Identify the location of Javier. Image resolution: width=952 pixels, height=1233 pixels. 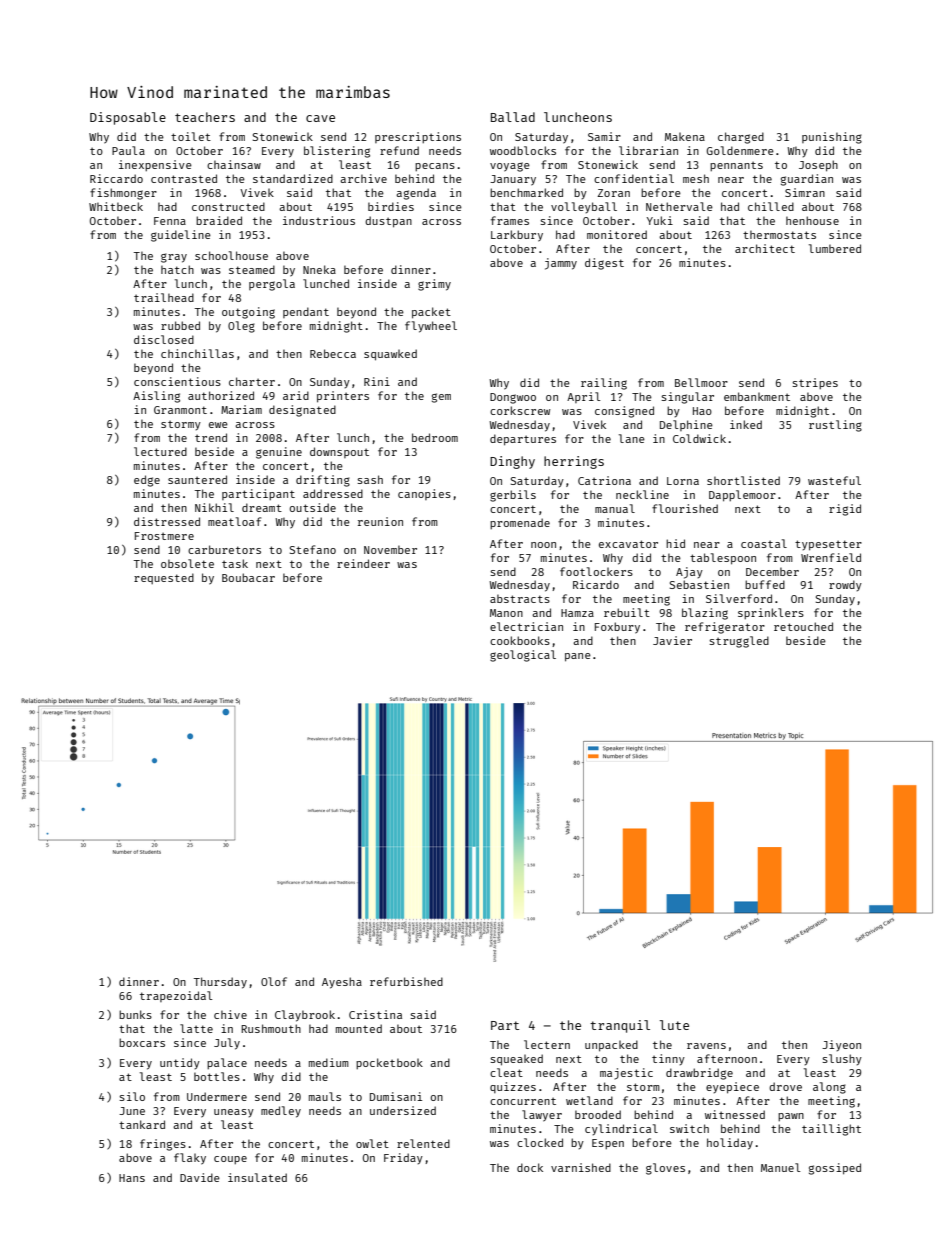
(672, 640).
